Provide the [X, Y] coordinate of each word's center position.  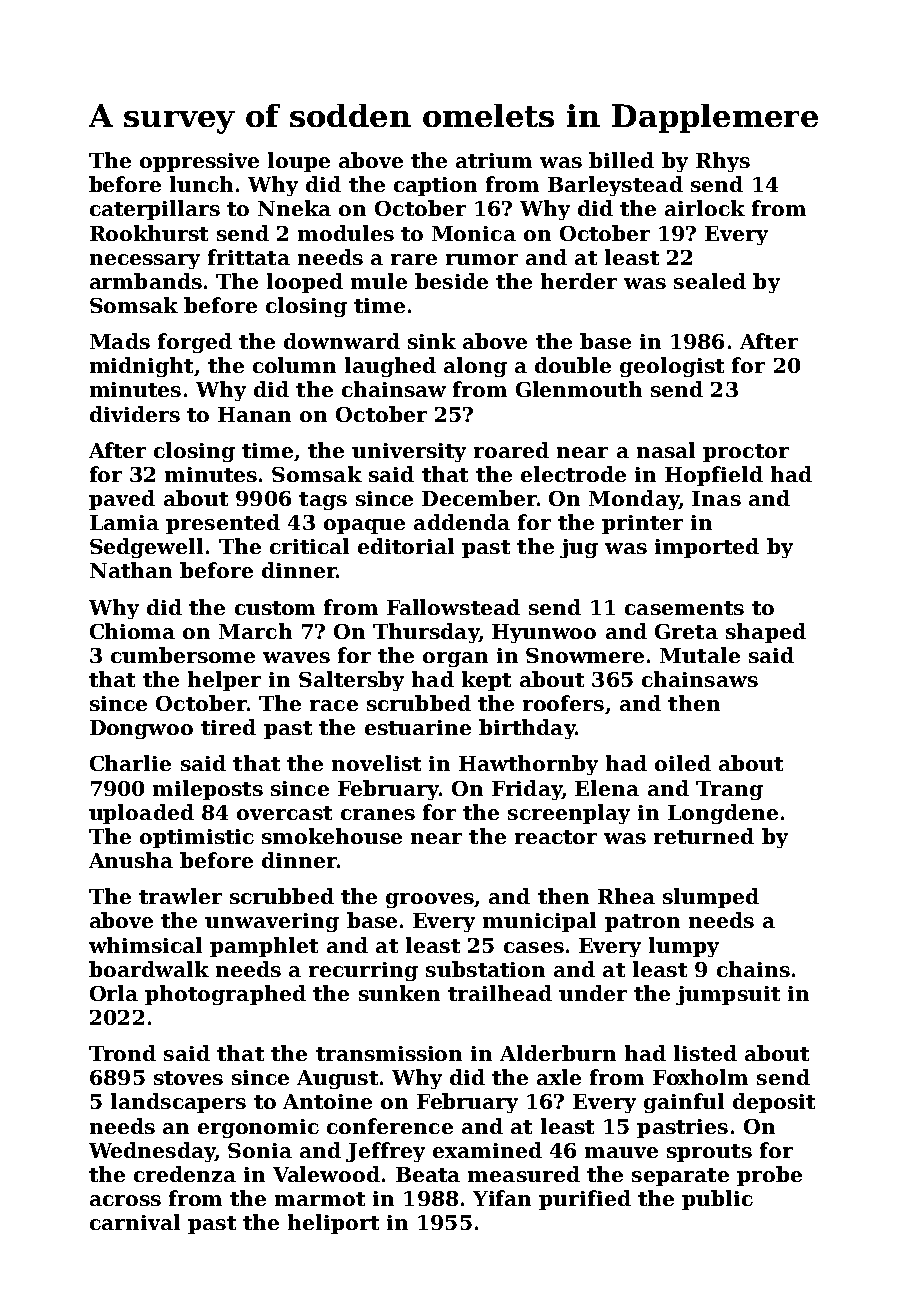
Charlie [130, 763]
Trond [122, 1053]
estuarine [418, 727]
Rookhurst [149, 233]
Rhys [723, 162]
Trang [729, 790]
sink [432, 341]
